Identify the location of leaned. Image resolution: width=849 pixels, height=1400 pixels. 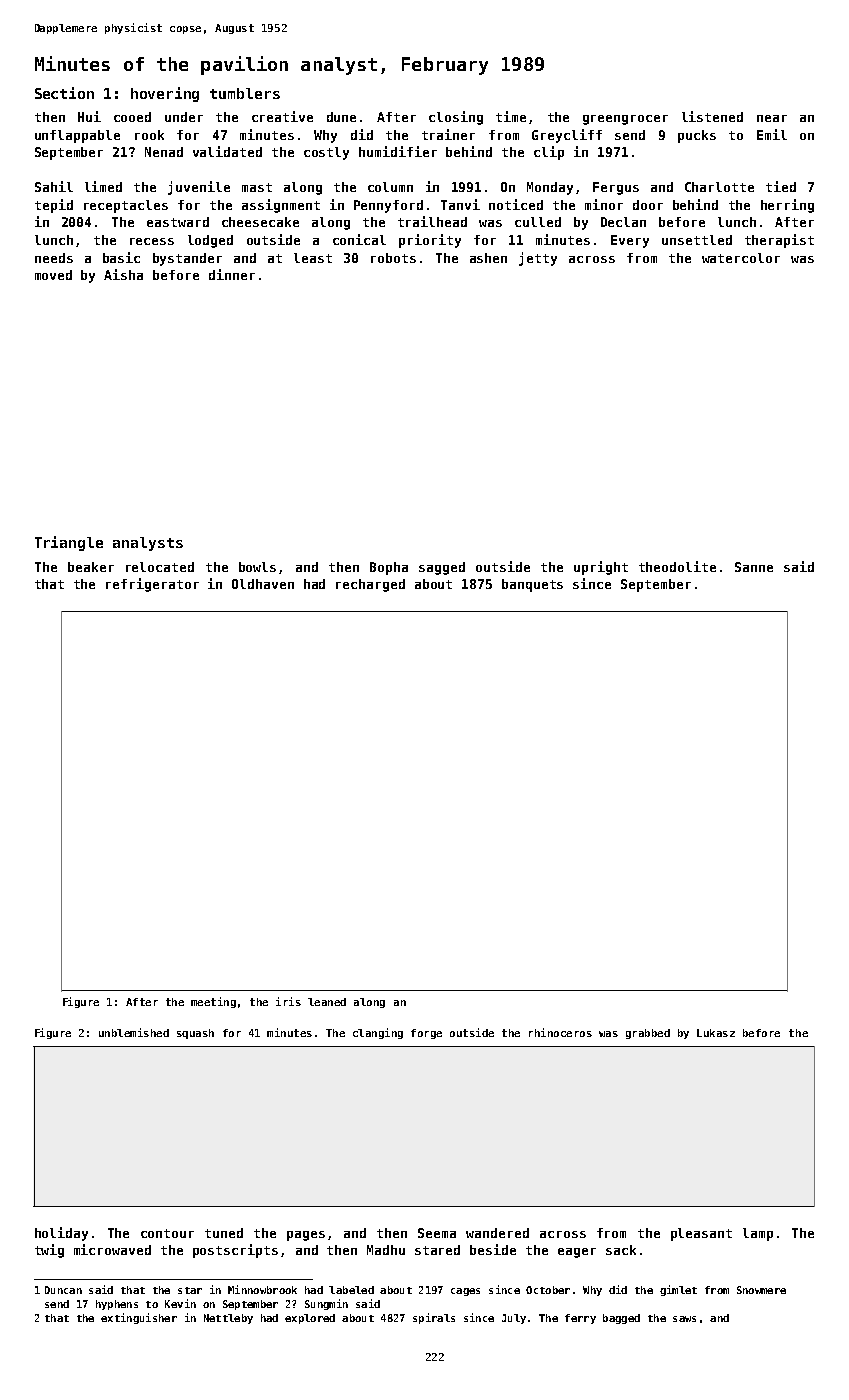
(327, 1002).
